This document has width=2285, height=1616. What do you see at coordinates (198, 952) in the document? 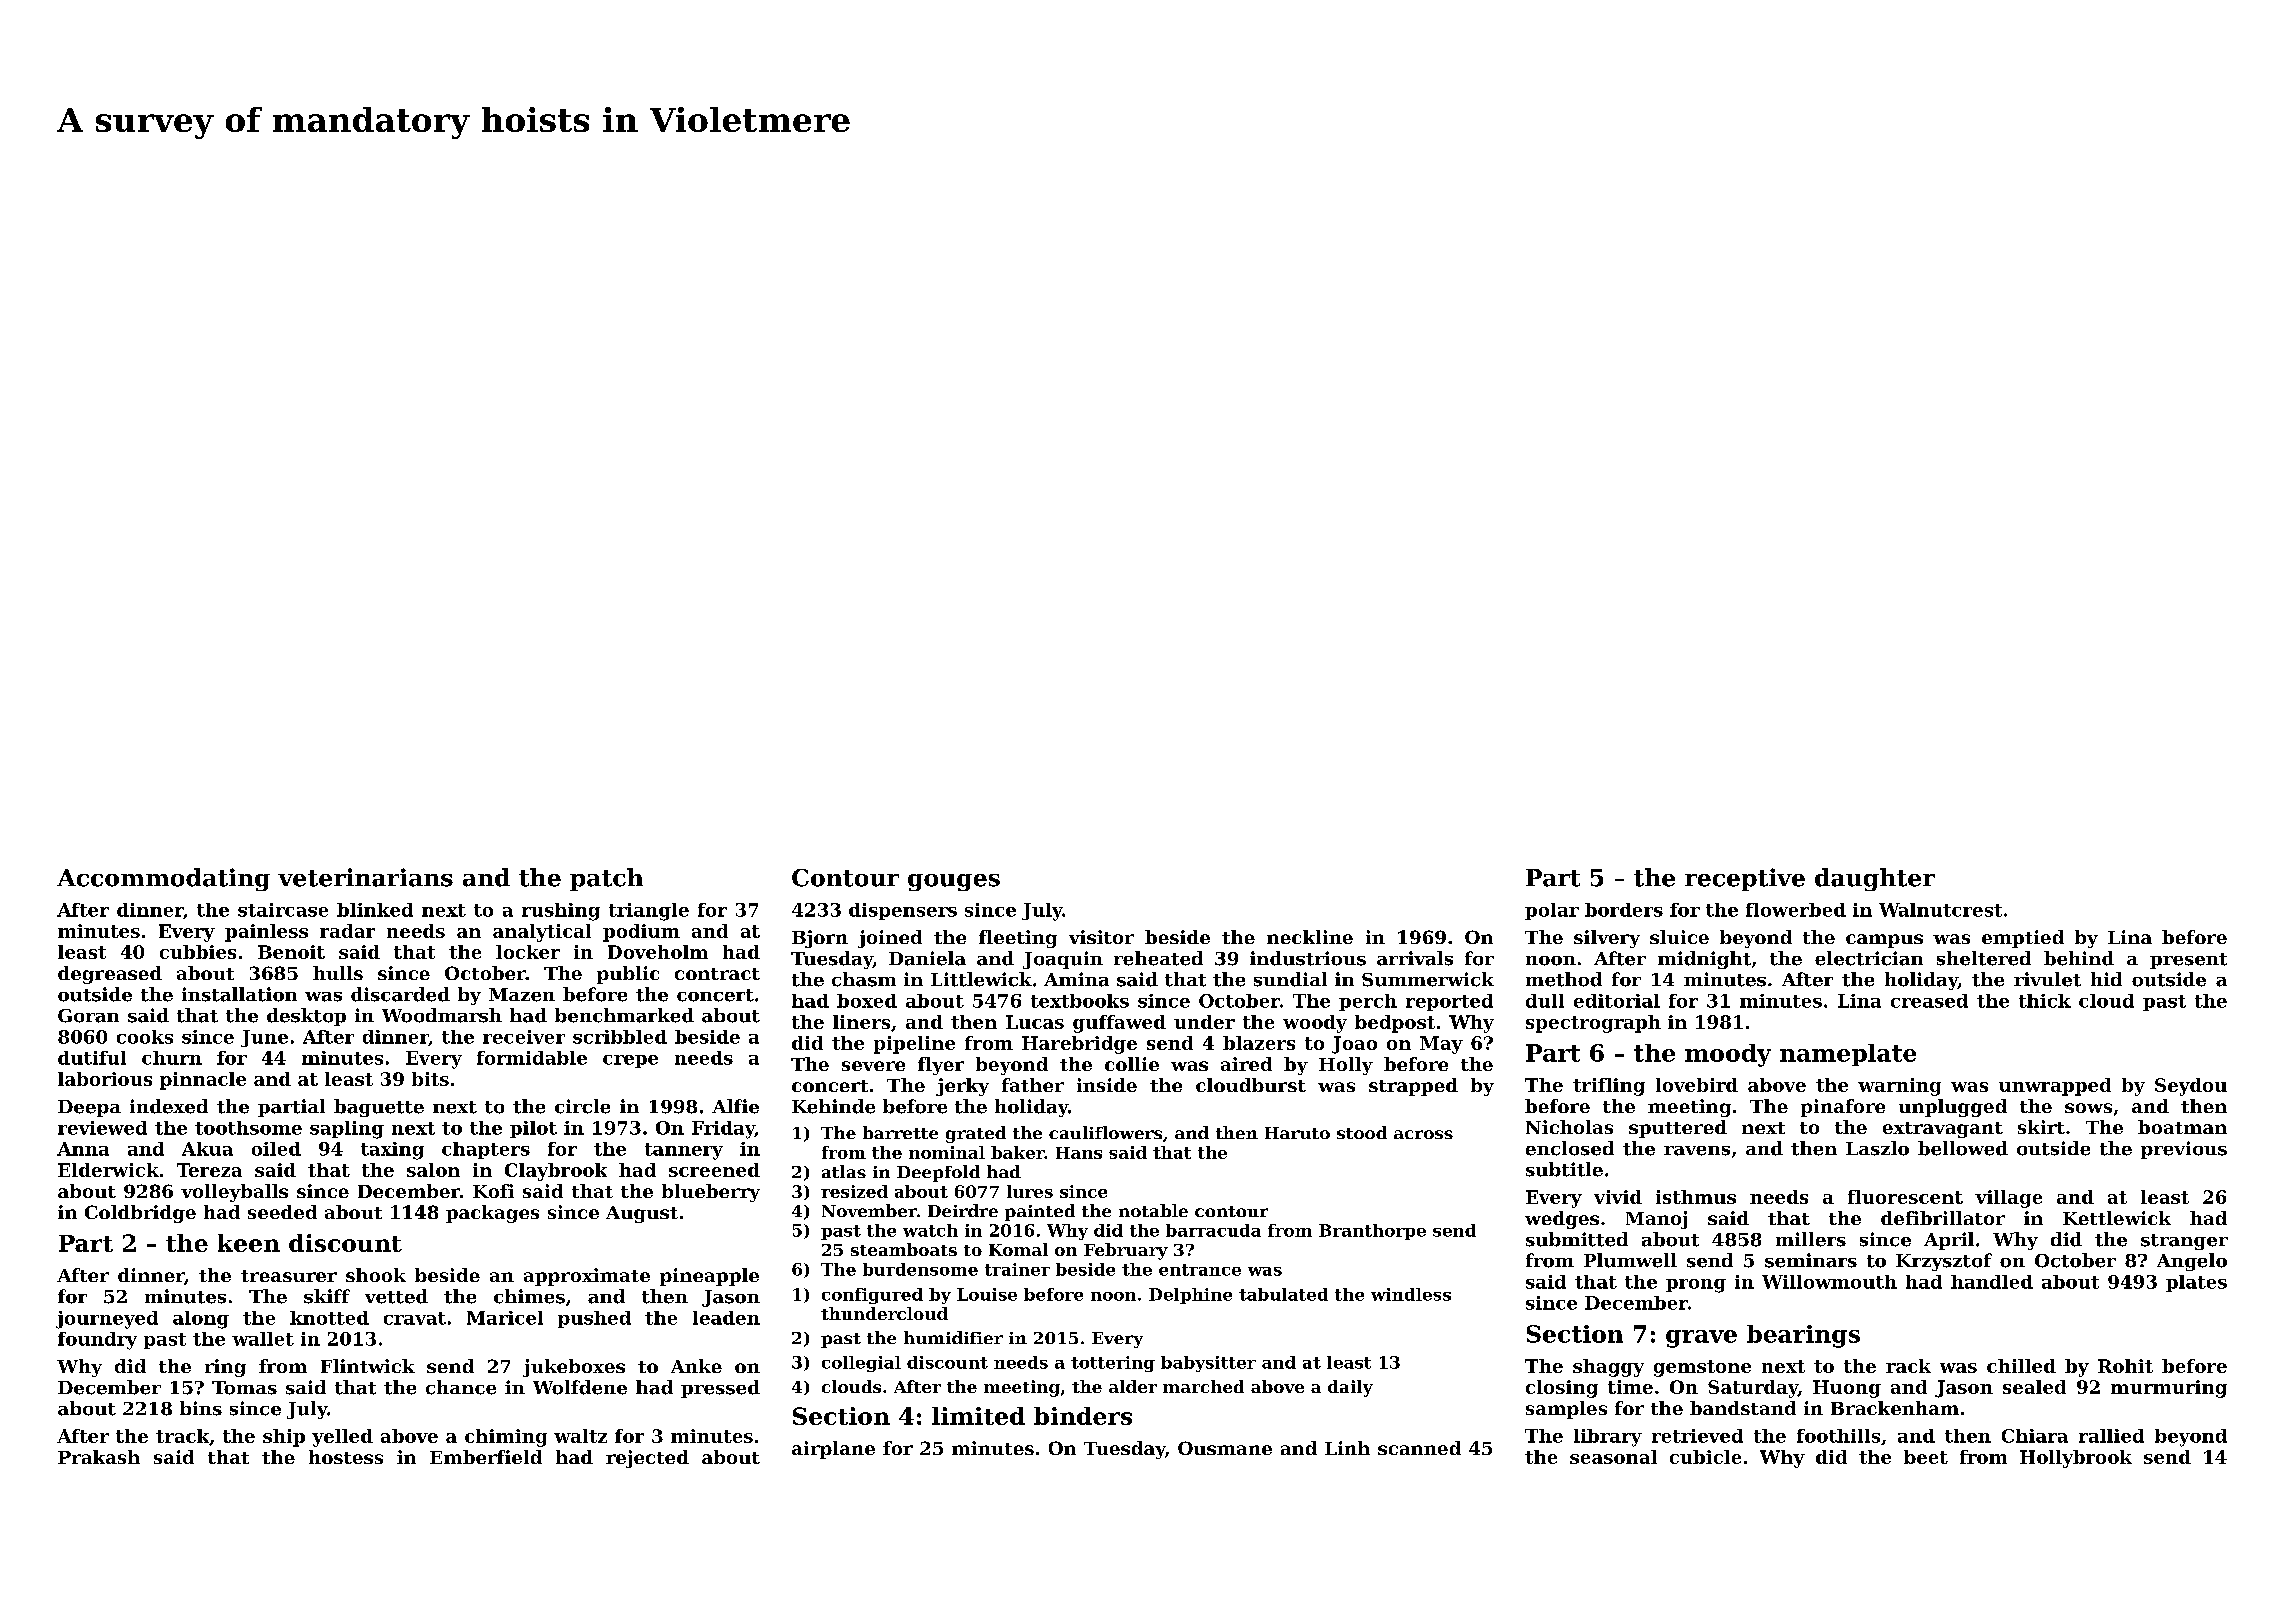
I see `cubbies` at bounding box center [198, 952].
